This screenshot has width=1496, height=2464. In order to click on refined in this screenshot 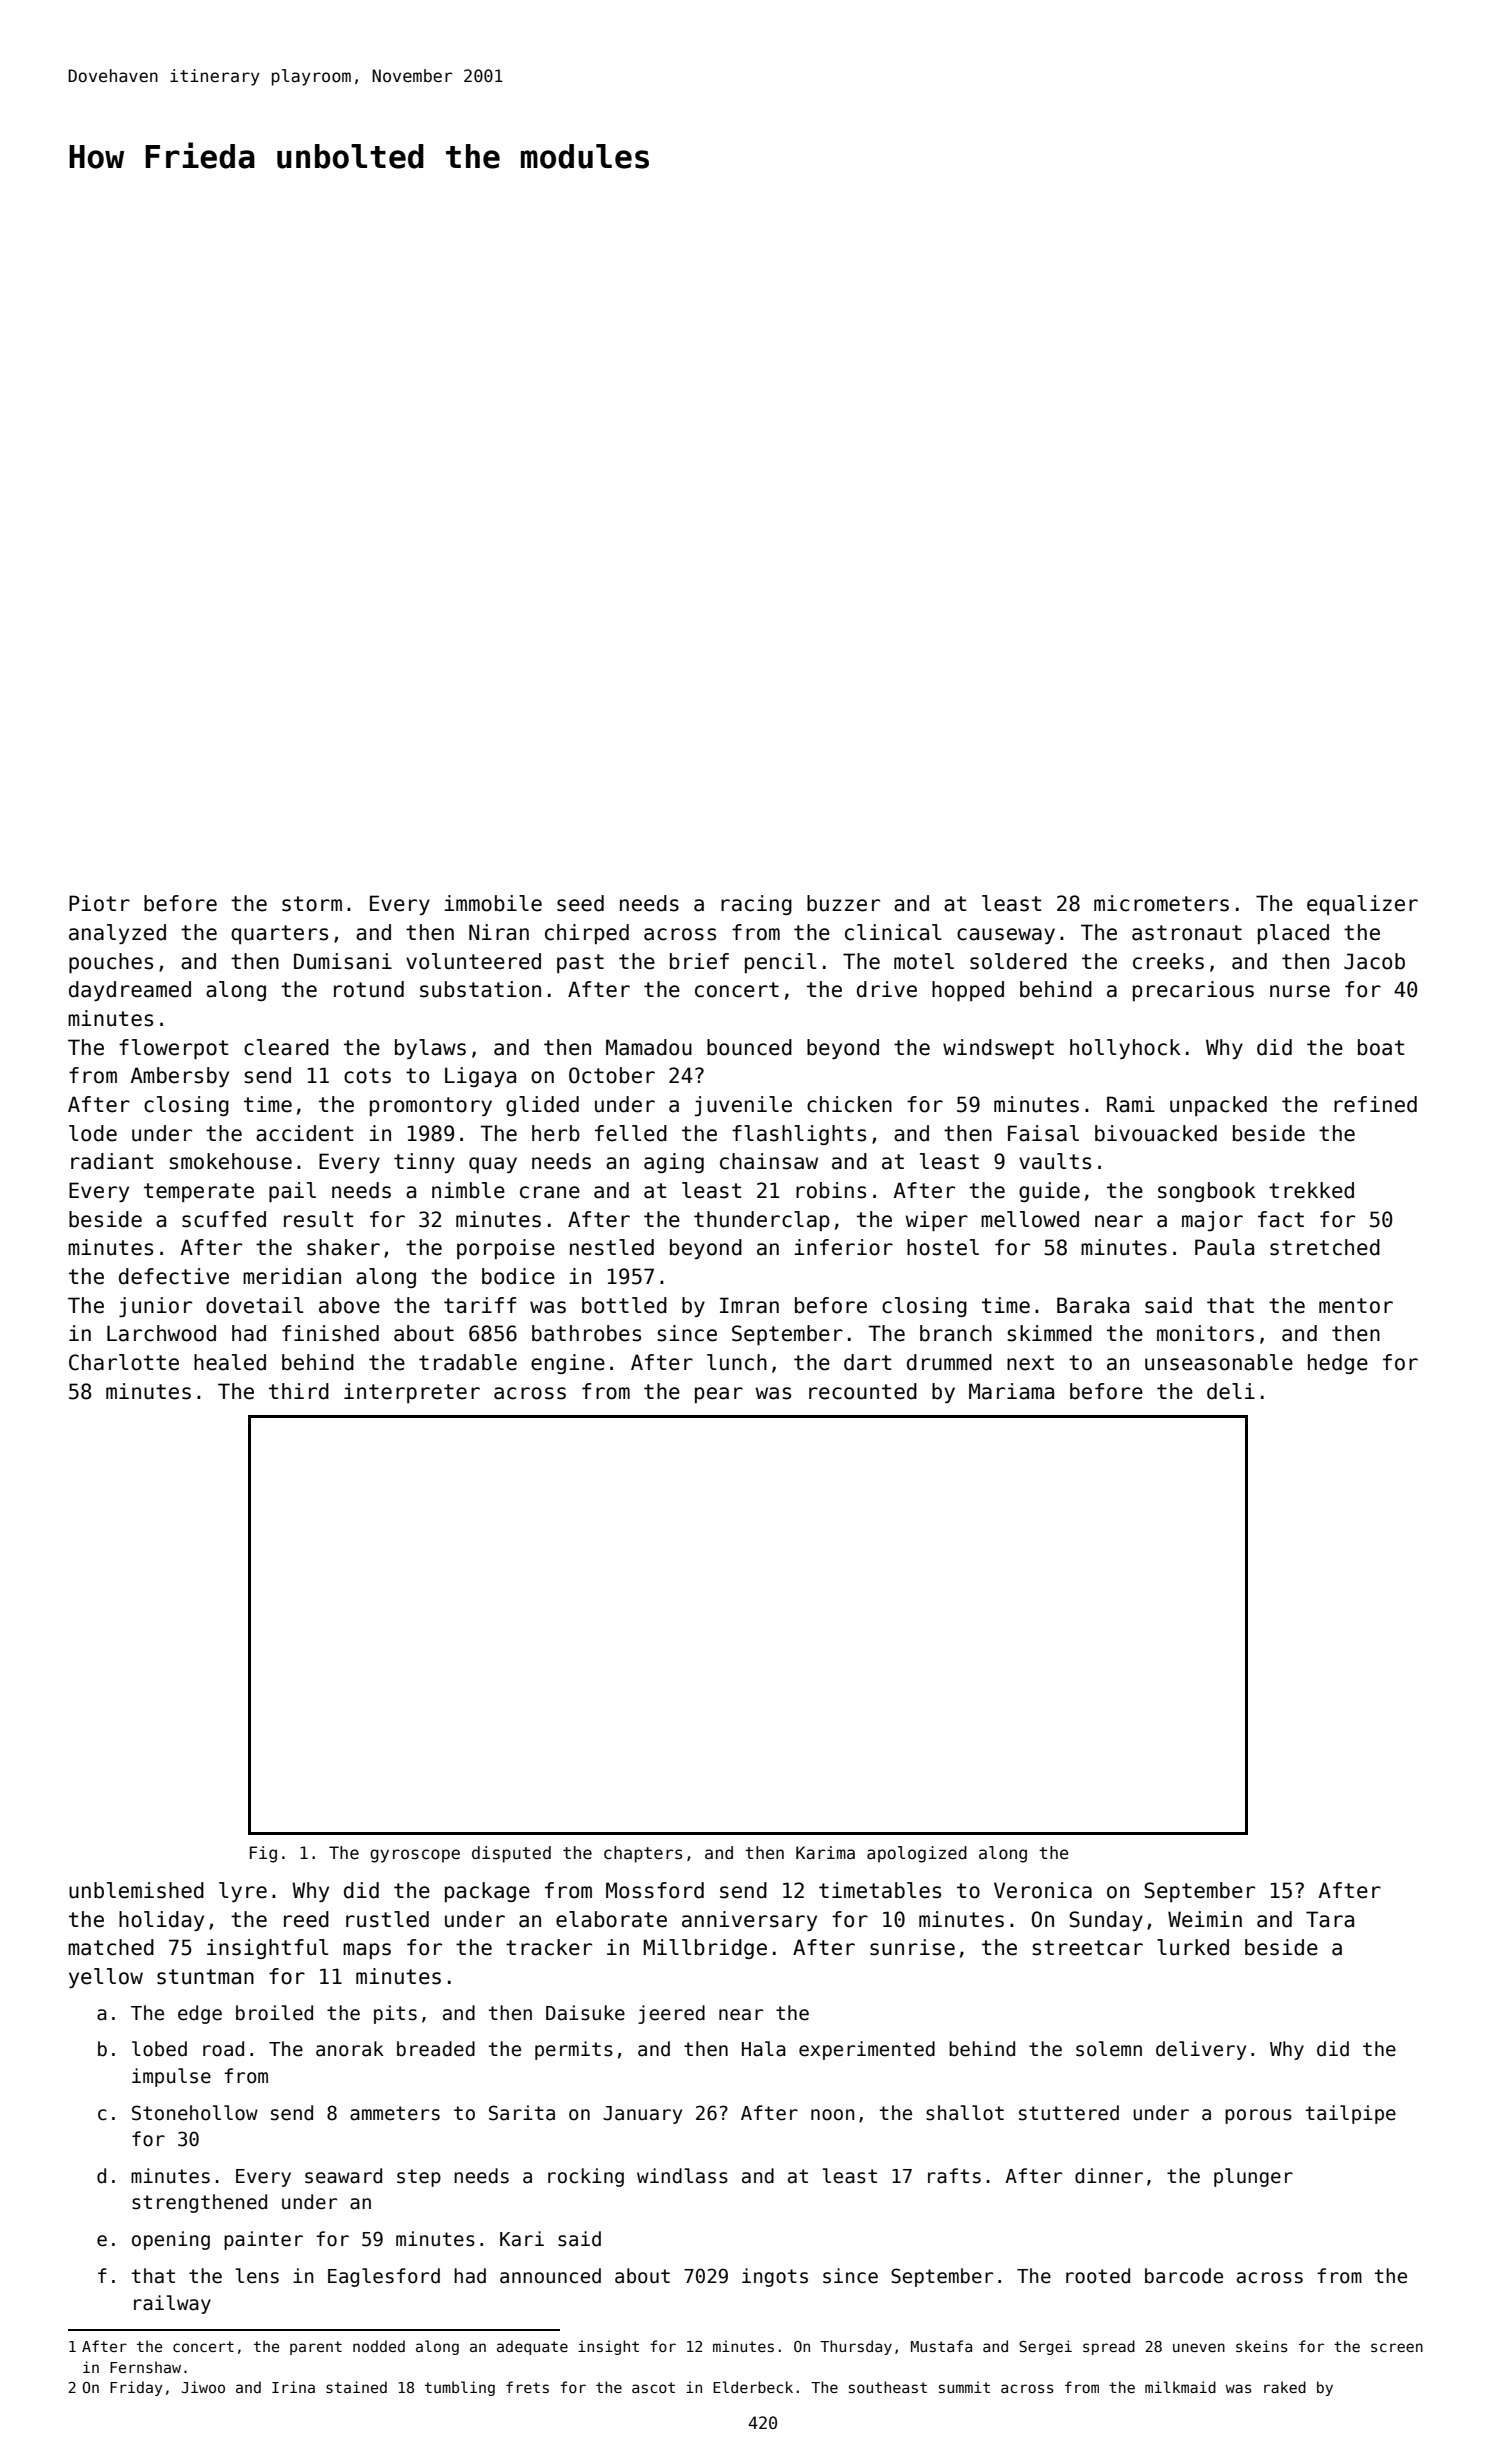, I will do `click(1375, 1104)`.
